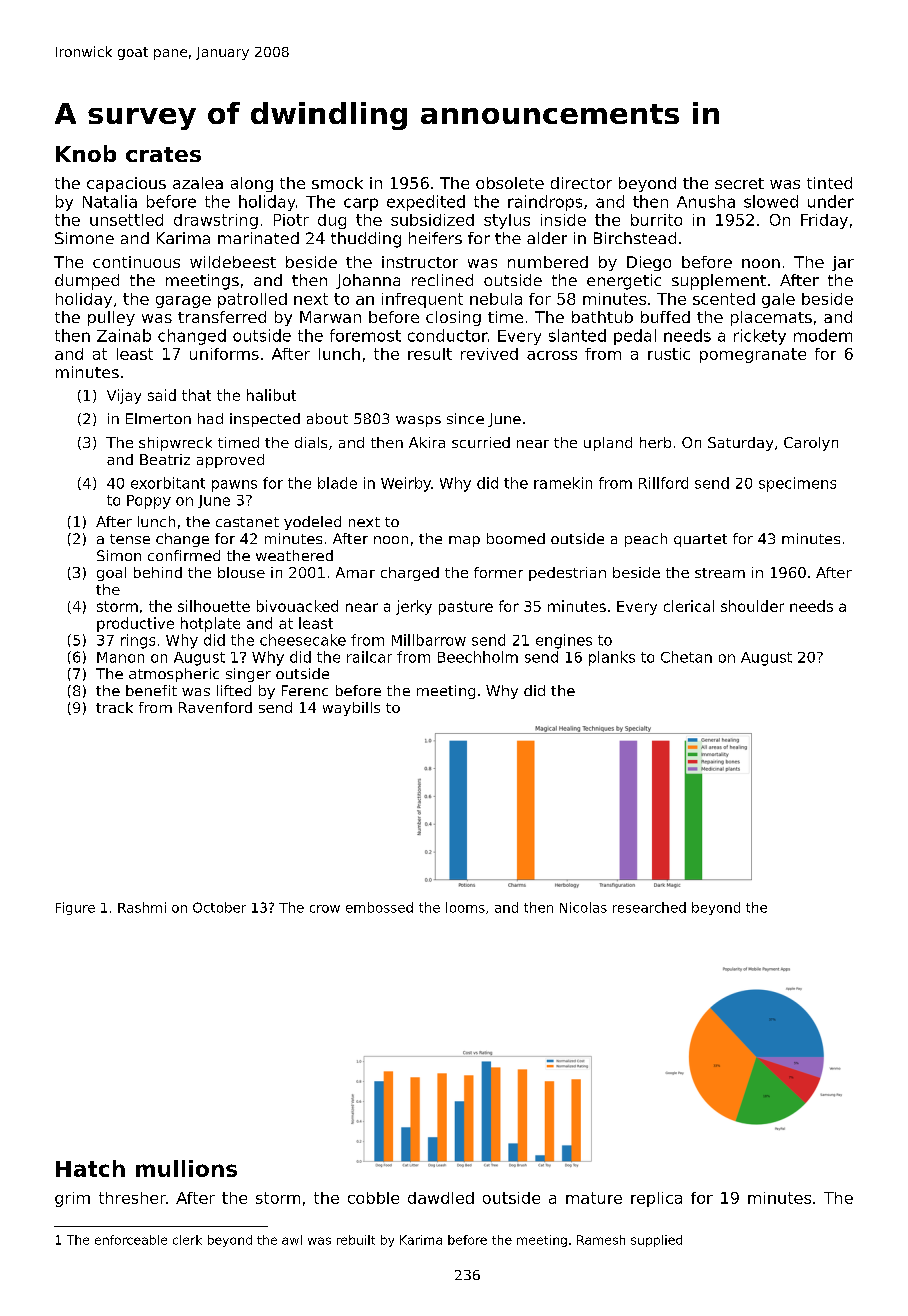  What do you see at coordinates (441, 1198) in the screenshot?
I see `dawdled` at bounding box center [441, 1198].
